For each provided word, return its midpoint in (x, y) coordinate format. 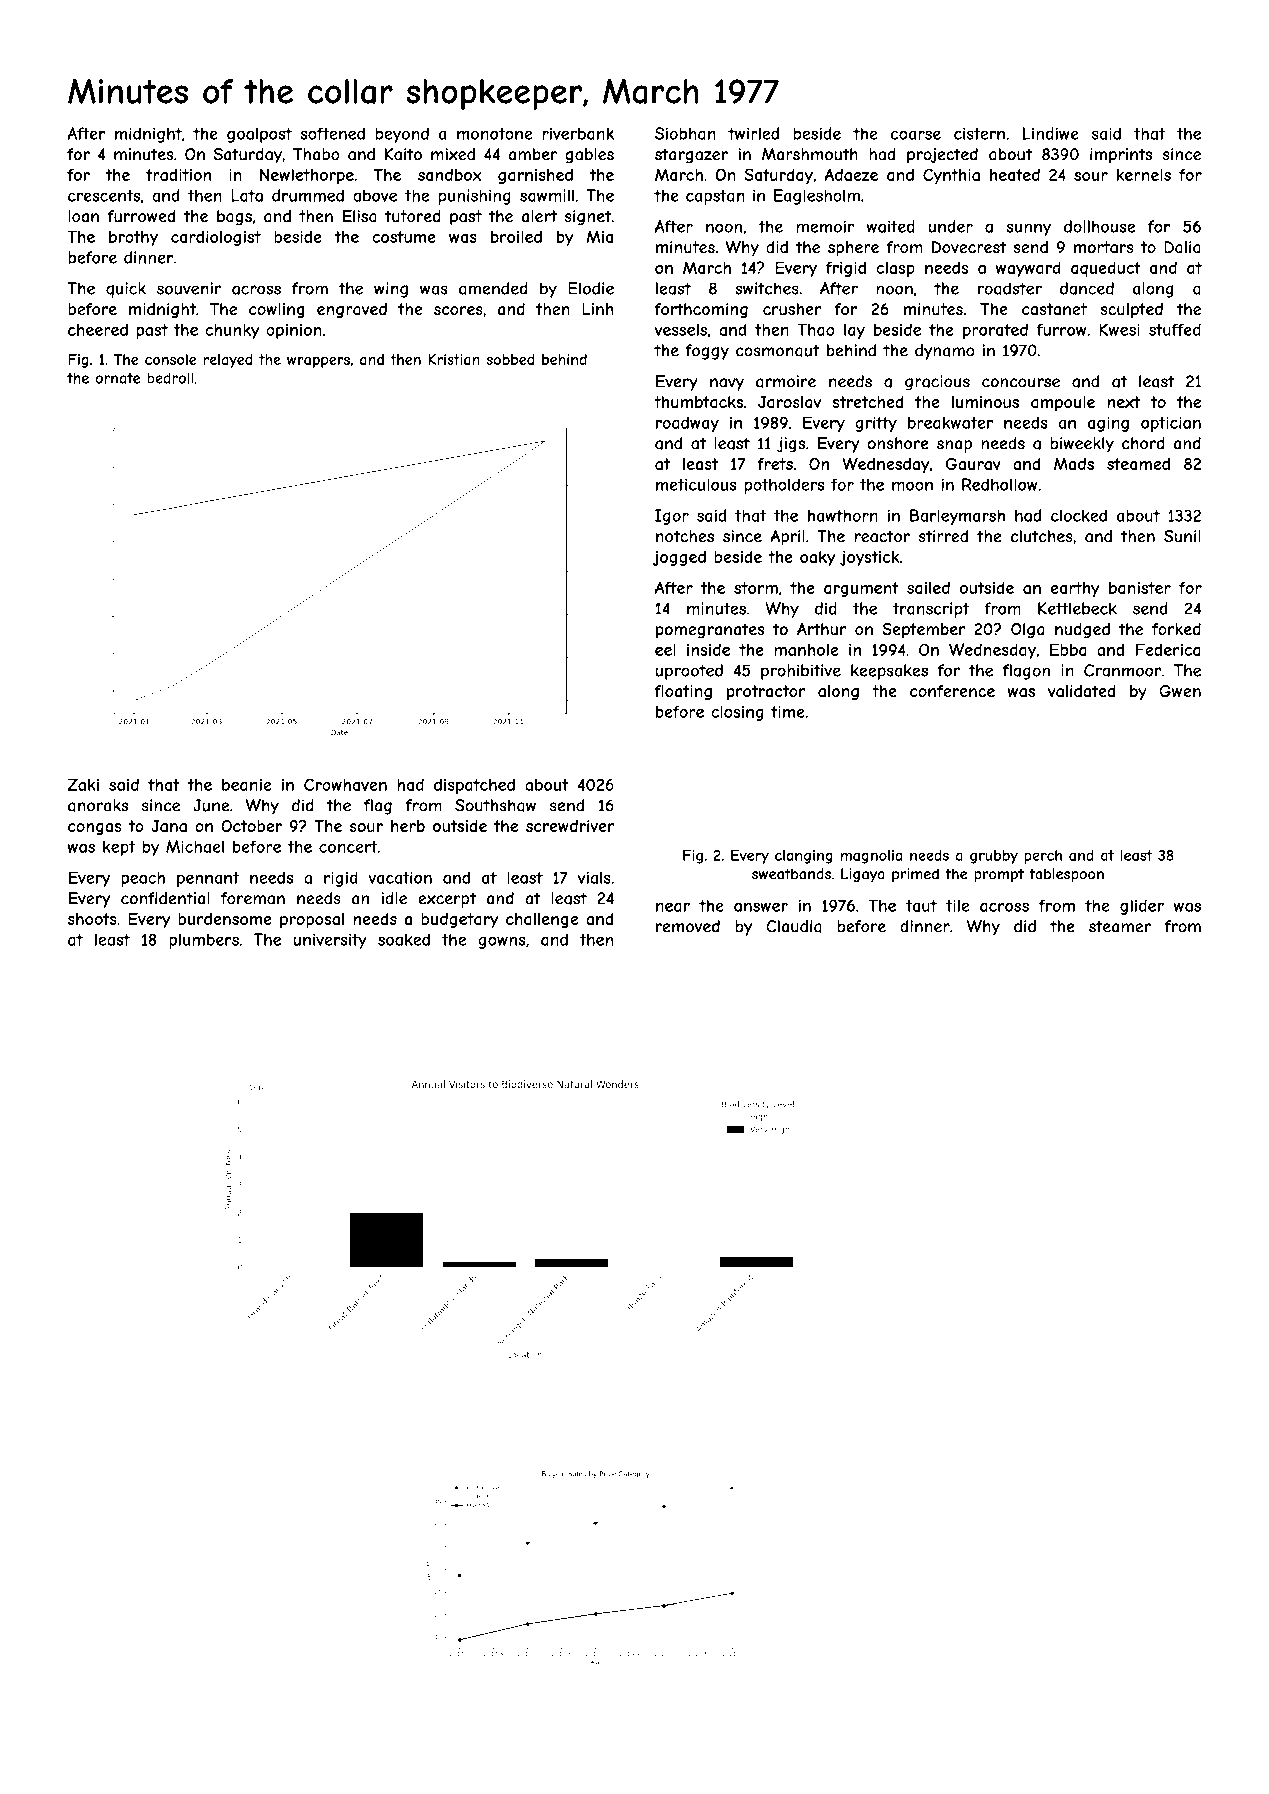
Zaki (83, 784)
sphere (853, 249)
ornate (118, 378)
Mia (599, 236)
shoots (92, 919)
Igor (672, 517)
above (375, 195)
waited (890, 226)
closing (737, 713)
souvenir (189, 288)
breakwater (950, 422)
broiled (516, 237)
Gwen (1180, 691)
